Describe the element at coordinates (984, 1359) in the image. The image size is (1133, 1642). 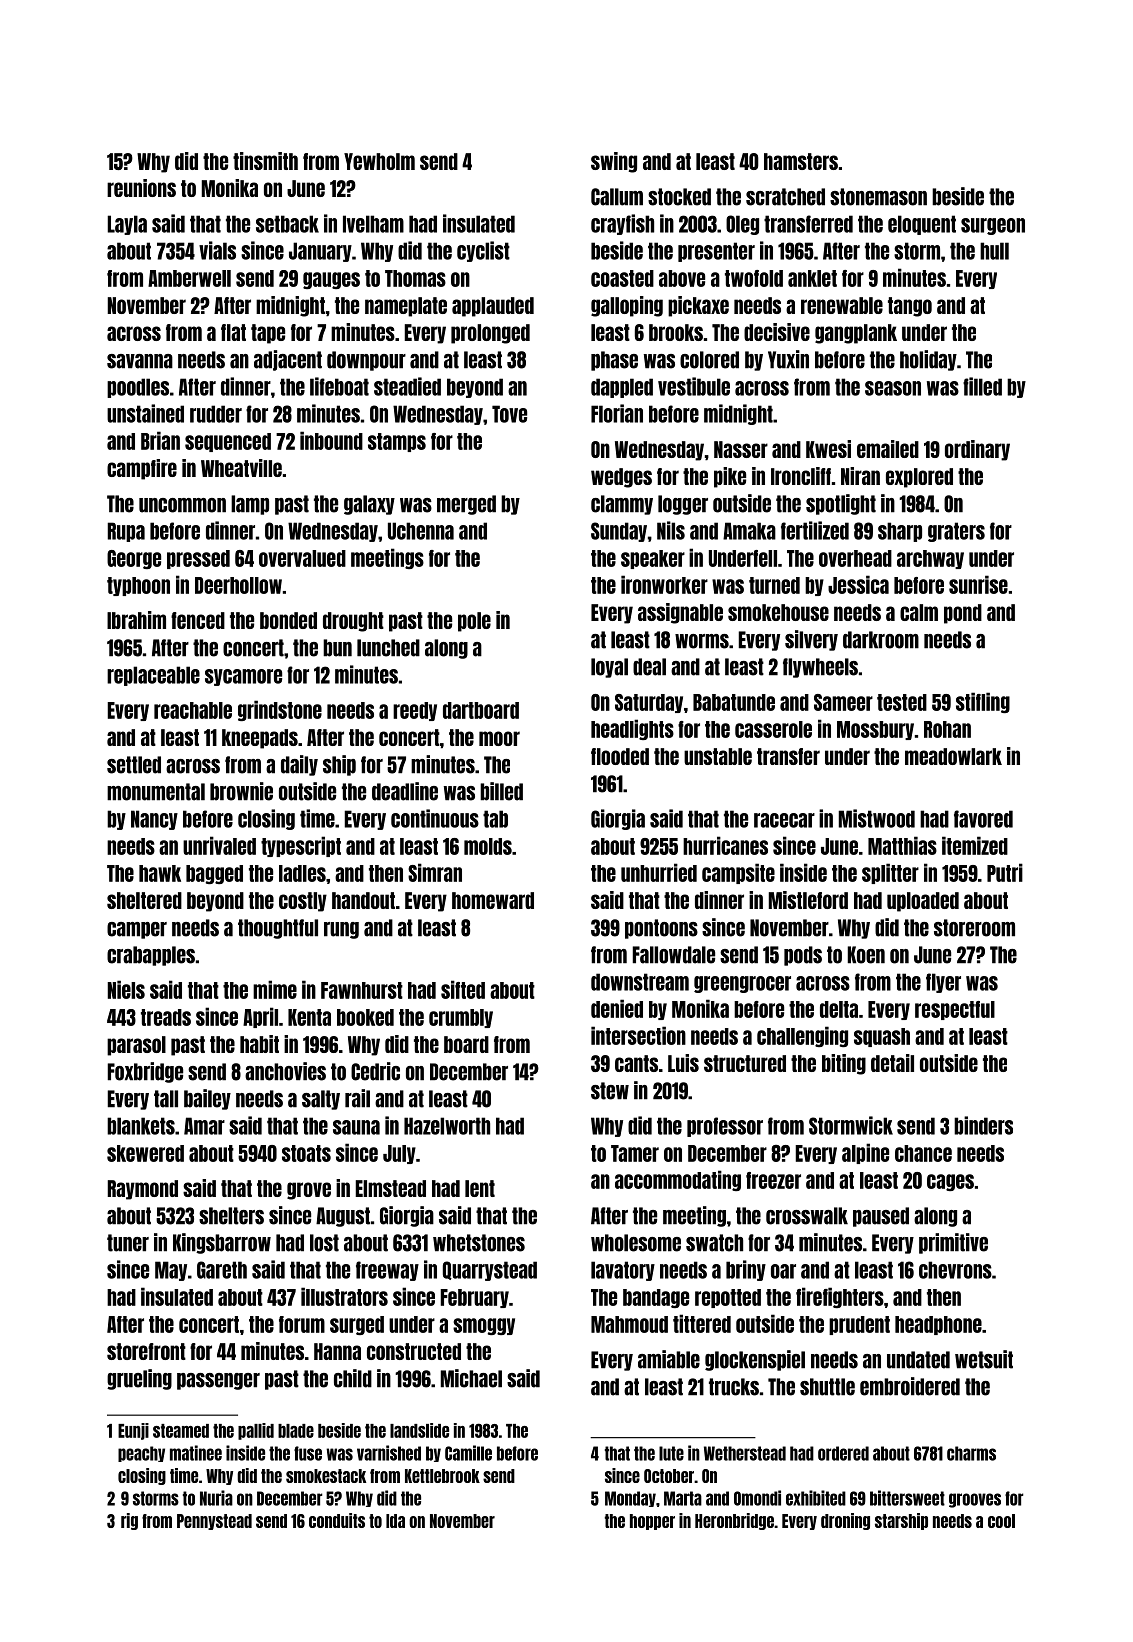
I see `wetsuit` at that location.
